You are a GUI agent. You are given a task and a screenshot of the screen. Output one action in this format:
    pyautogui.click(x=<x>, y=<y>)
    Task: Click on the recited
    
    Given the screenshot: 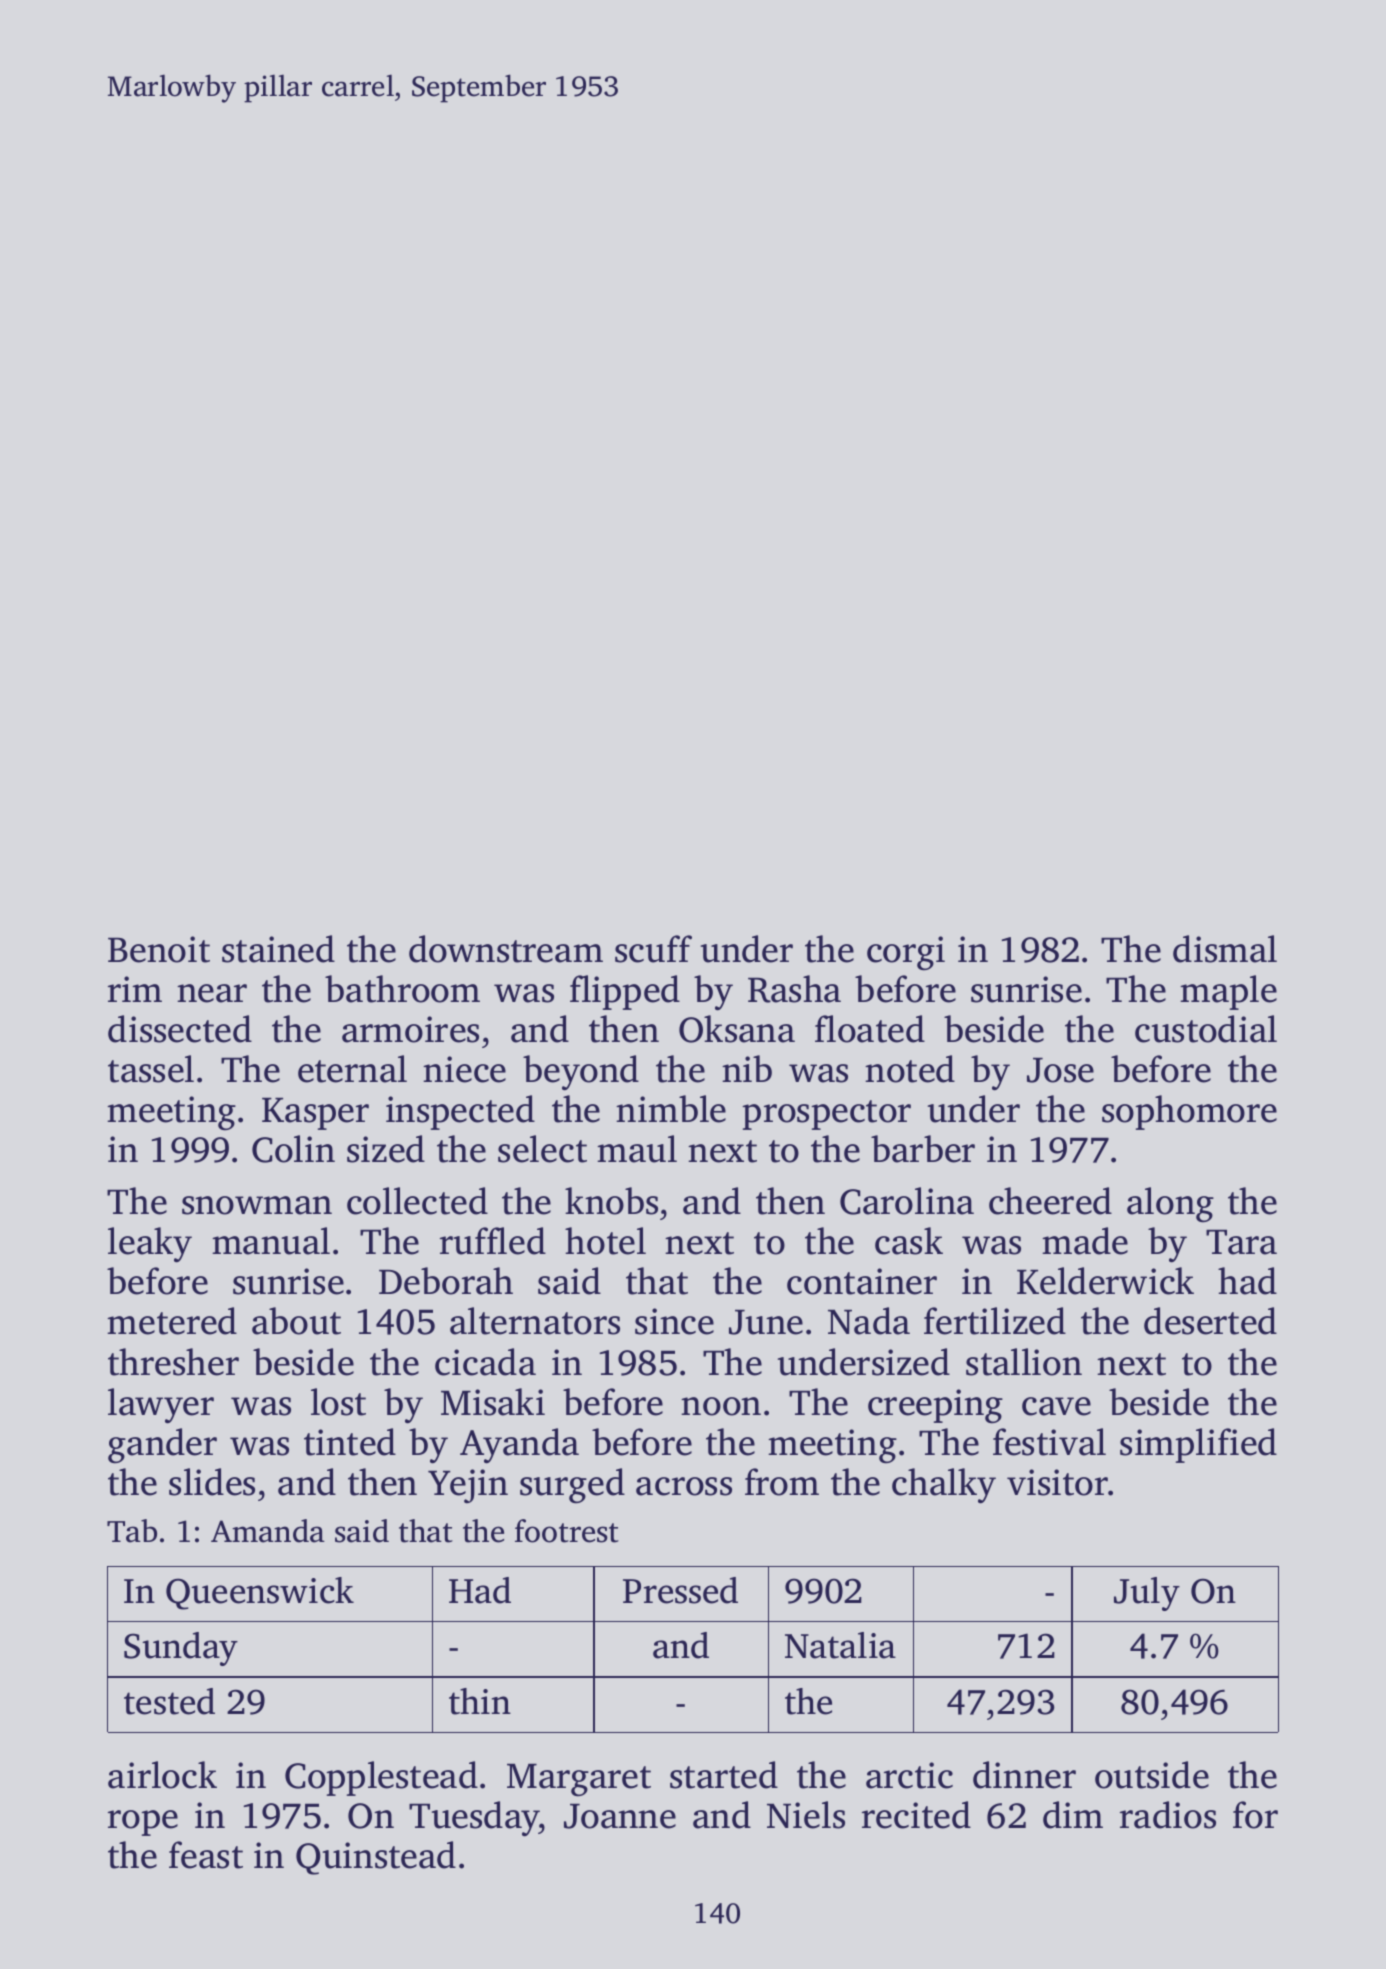 What is the action you would take?
    pyautogui.click(x=916, y=1815)
